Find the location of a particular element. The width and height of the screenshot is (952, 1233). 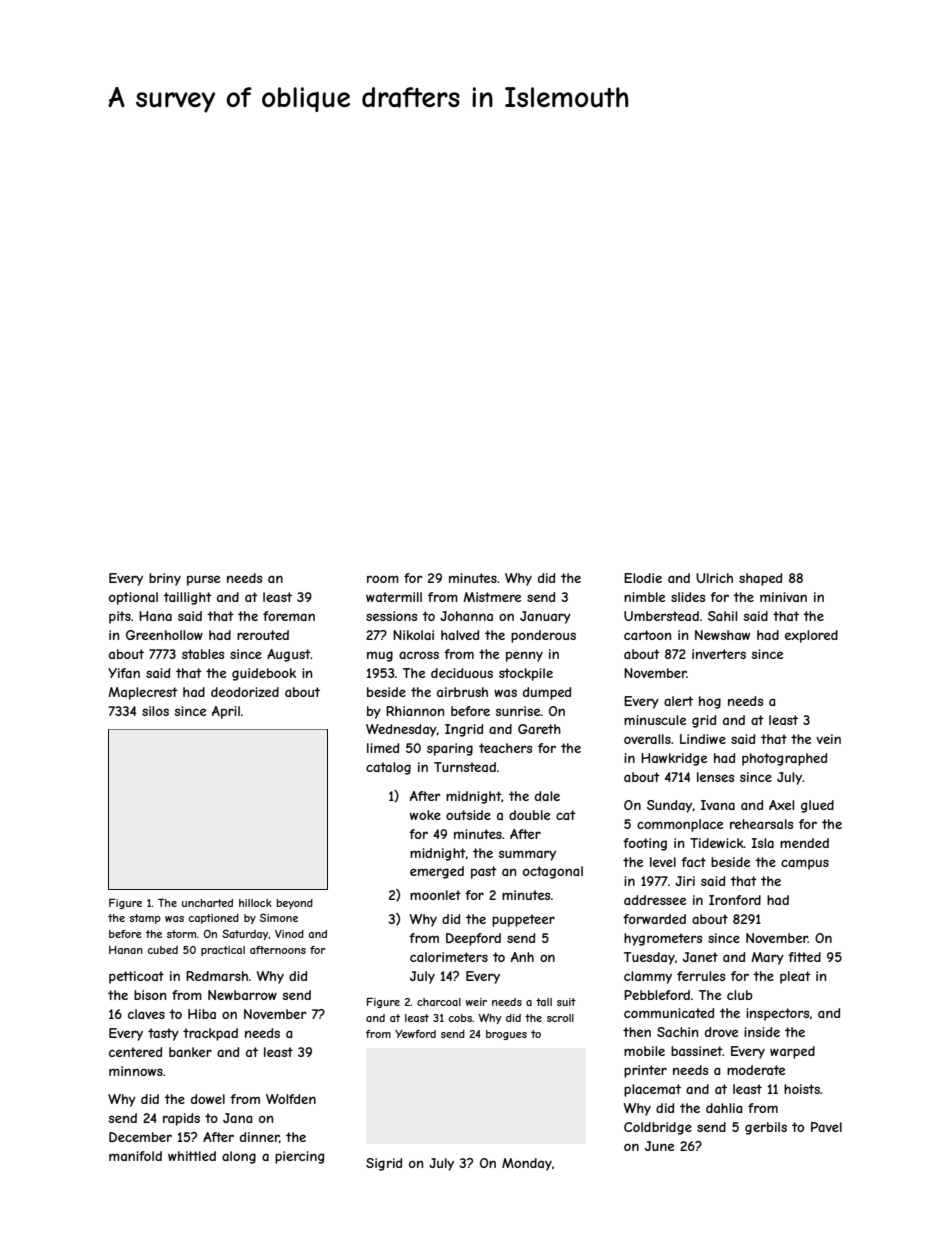

manifold is located at coordinates (135, 1156).
